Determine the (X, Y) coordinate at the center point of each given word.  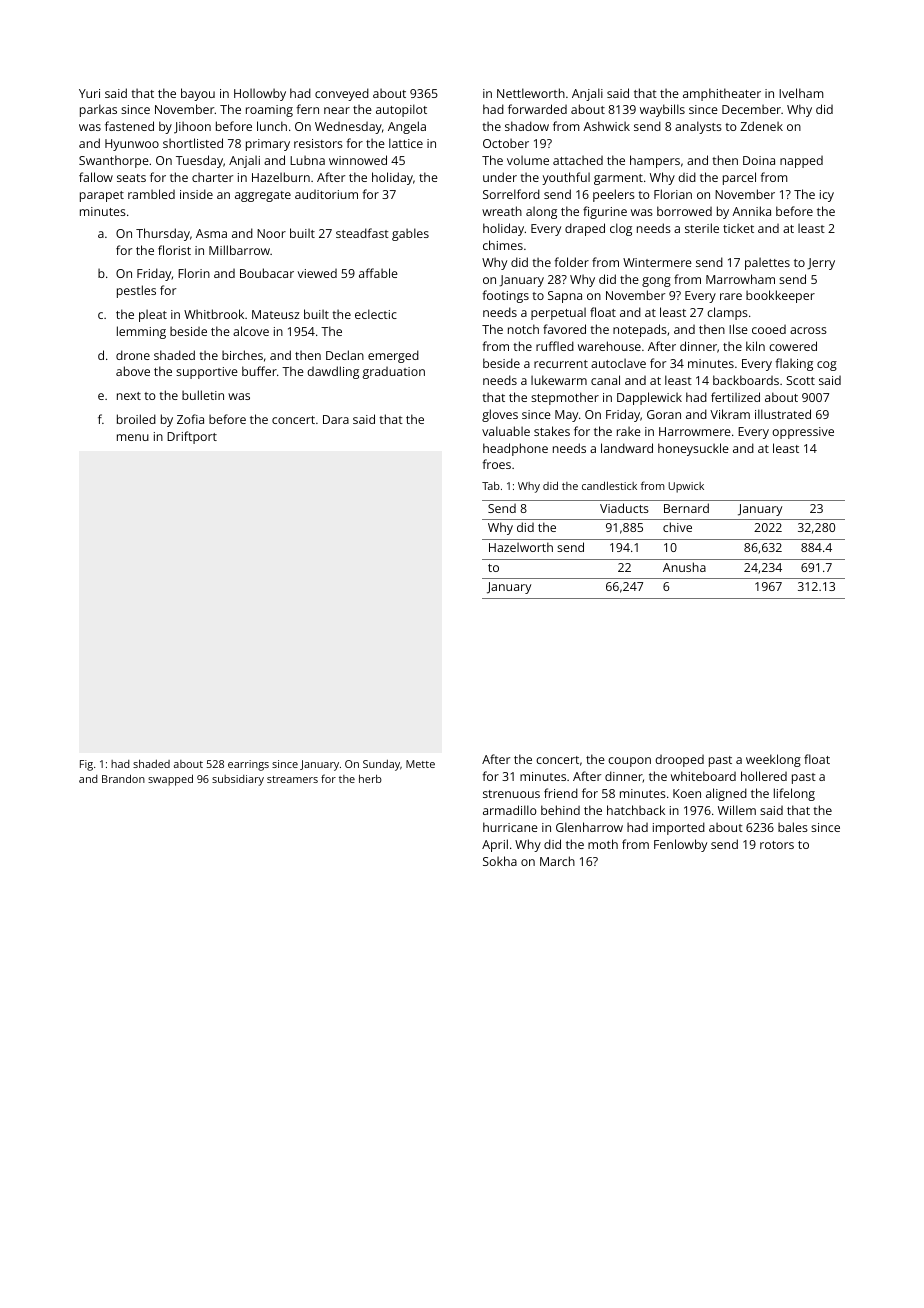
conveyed (342, 94)
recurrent (561, 364)
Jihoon (192, 127)
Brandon (123, 778)
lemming (141, 332)
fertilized (735, 397)
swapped (170, 780)
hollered (764, 776)
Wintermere (657, 262)
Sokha (500, 861)
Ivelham (801, 93)
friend (561, 793)
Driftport (192, 437)
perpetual (558, 313)
